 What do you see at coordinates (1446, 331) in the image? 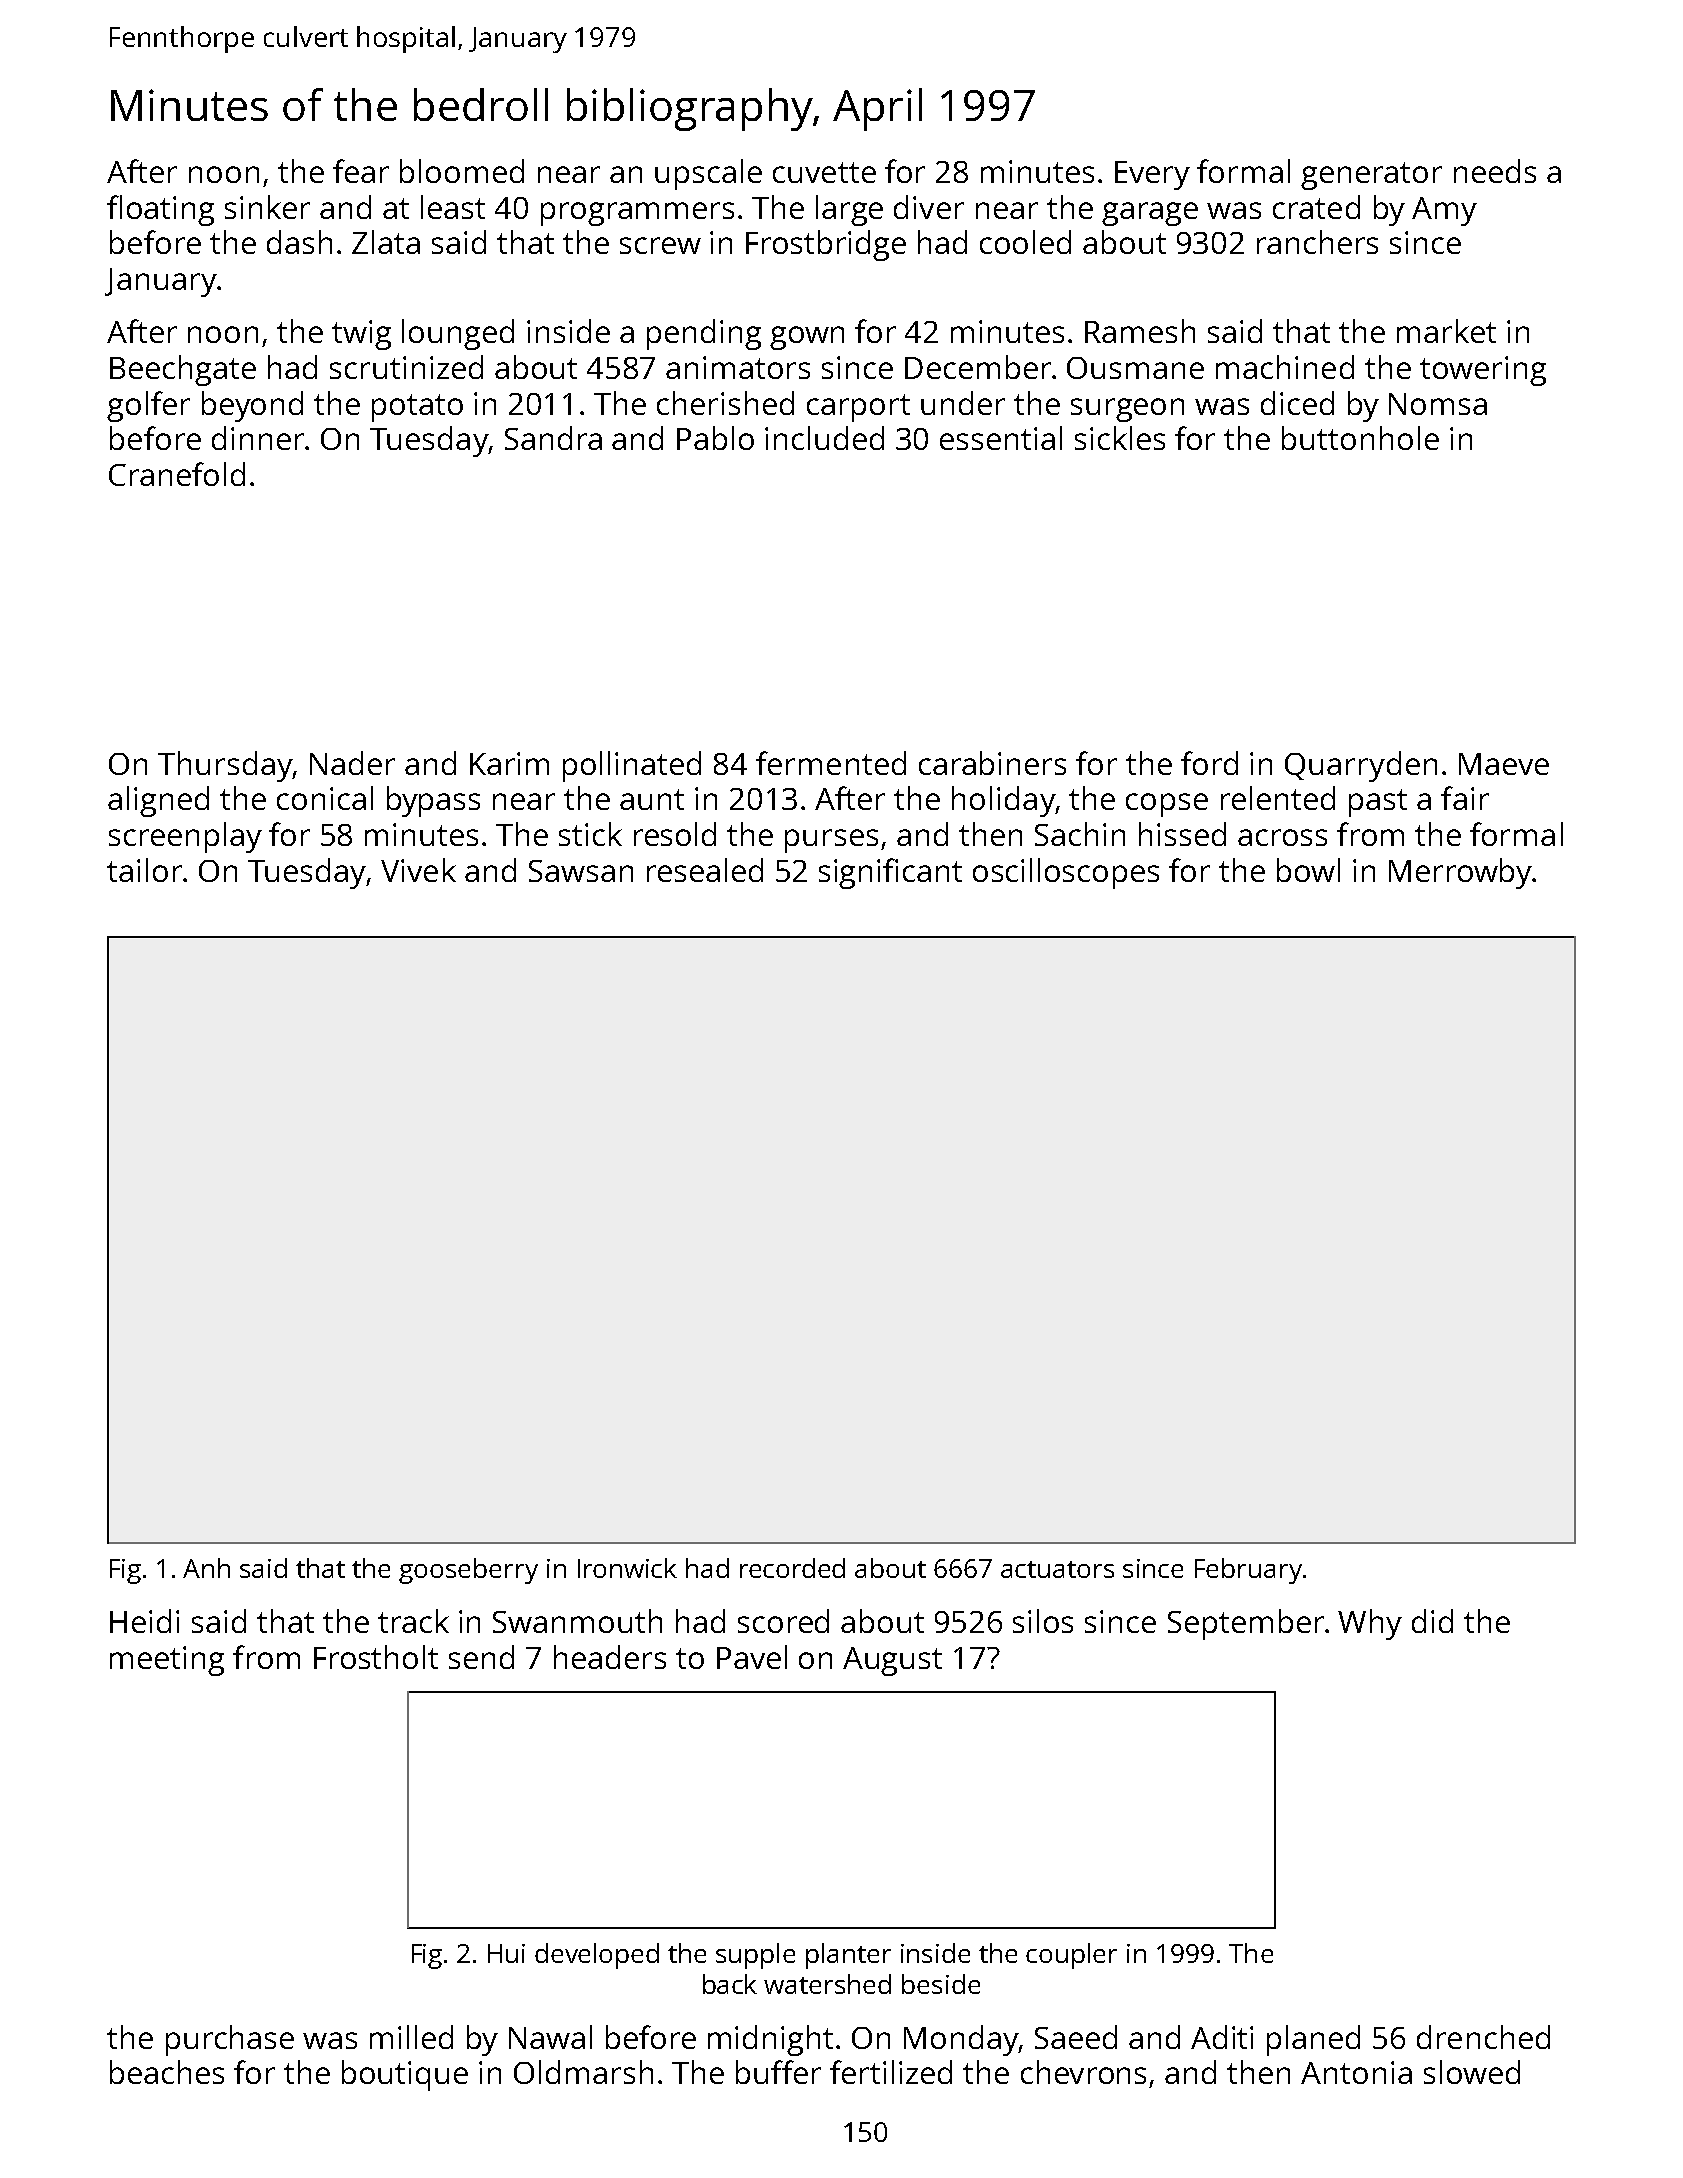
I see `market` at bounding box center [1446, 331].
